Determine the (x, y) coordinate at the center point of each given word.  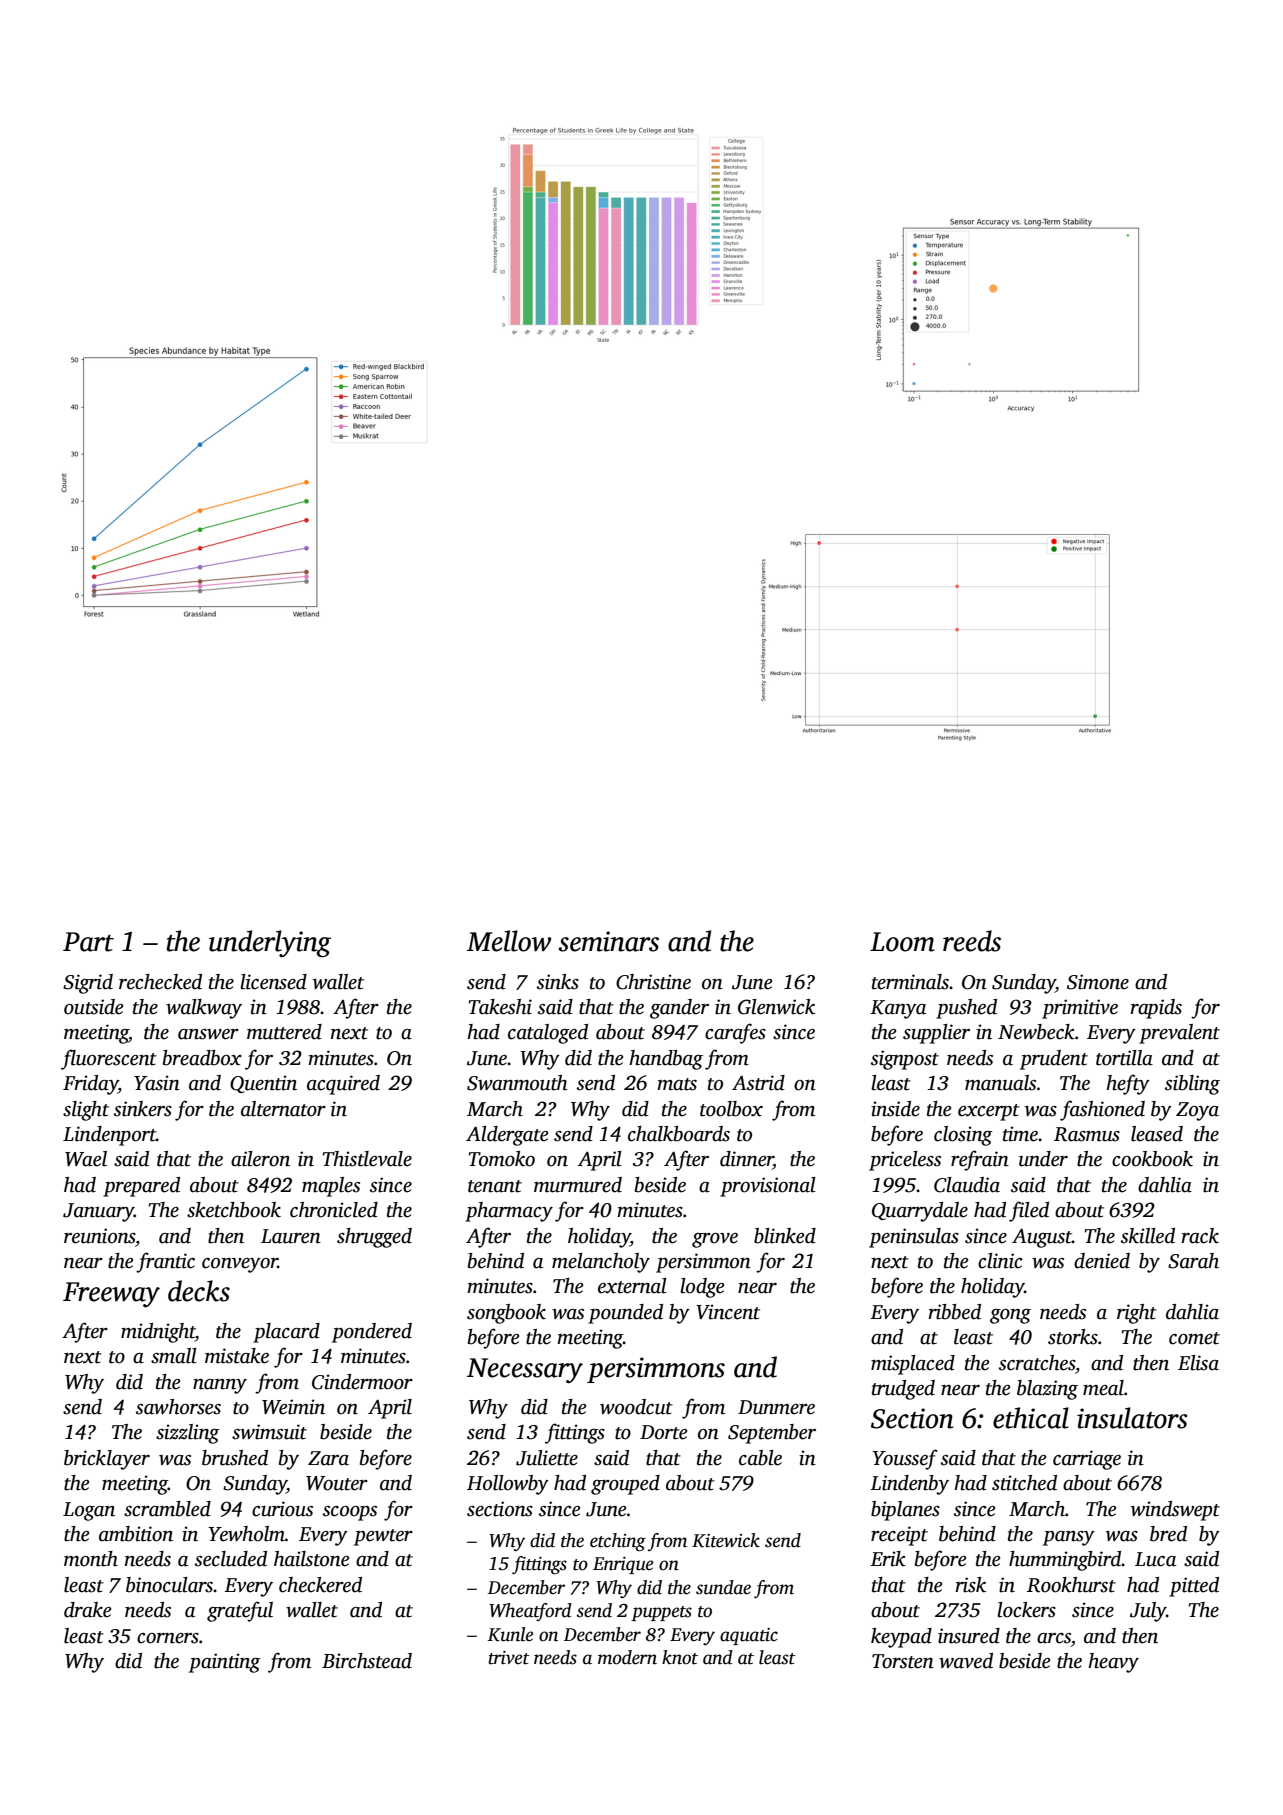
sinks (558, 982)
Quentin (263, 1084)
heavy (1113, 1663)
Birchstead (367, 1661)
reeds (972, 941)
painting (225, 1663)
